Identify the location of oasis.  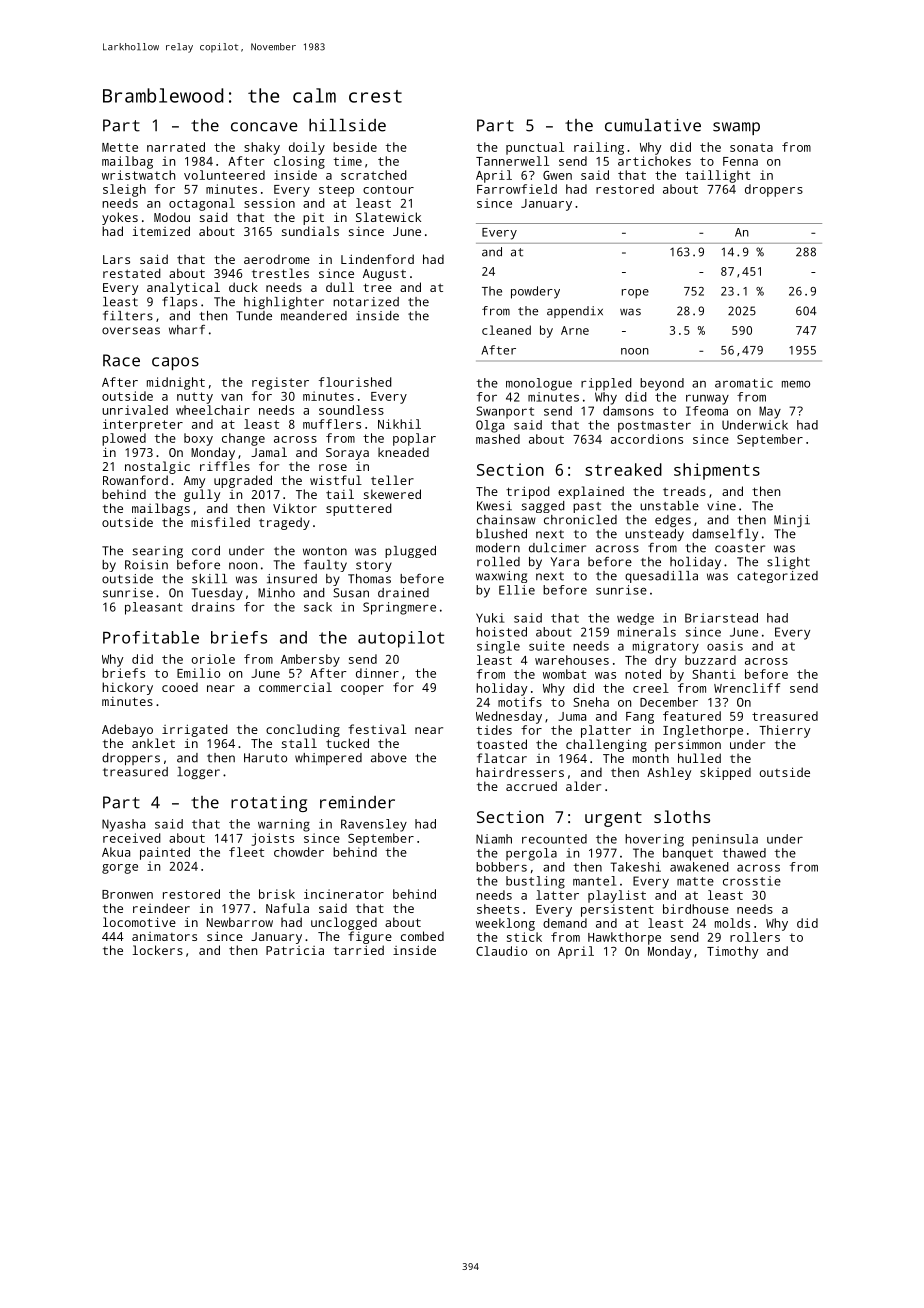
(725, 646).
